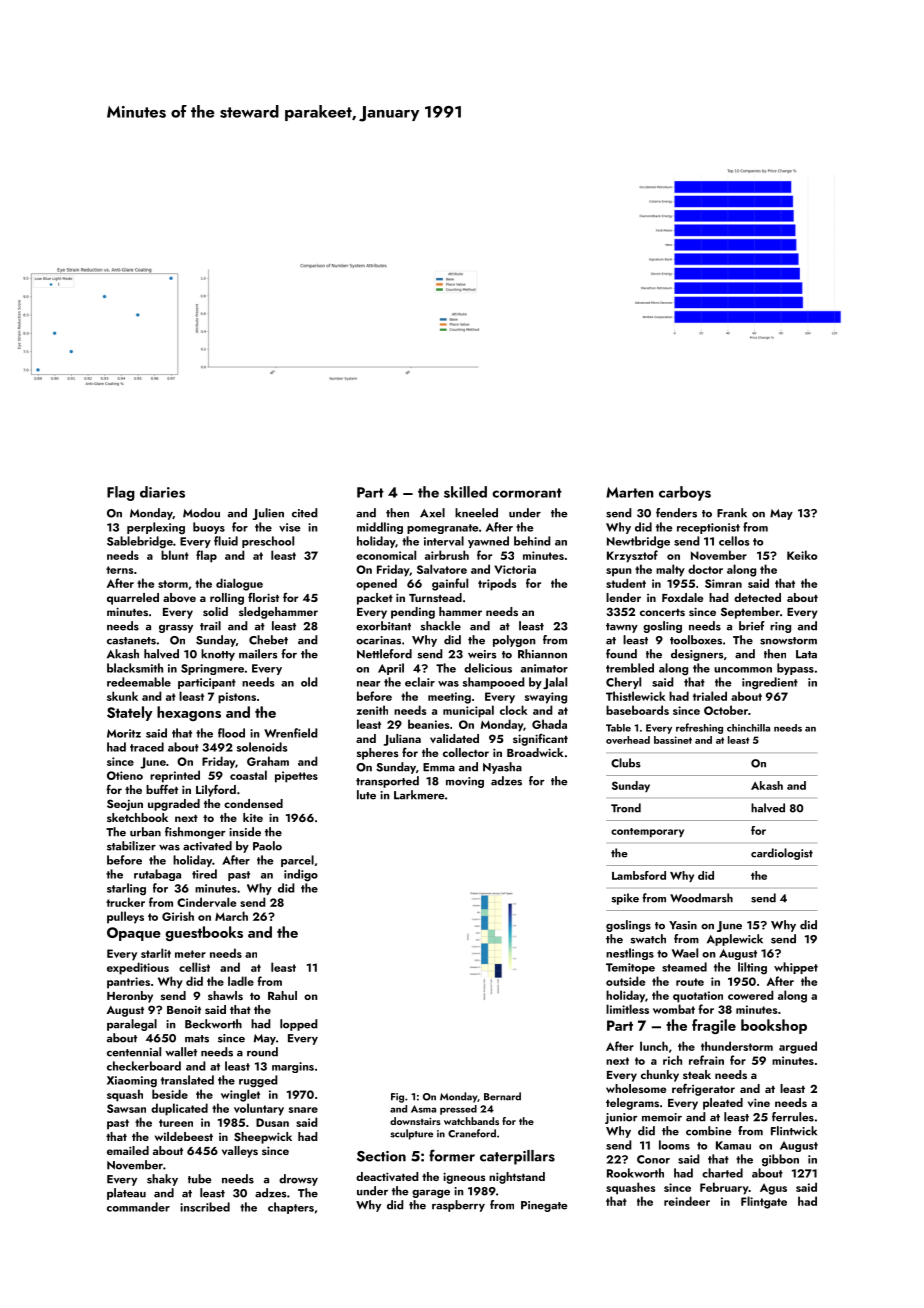 Image resolution: width=924 pixels, height=1308 pixels. Describe the element at coordinates (630, 492) in the screenshot. I see `Marten` at that location.
